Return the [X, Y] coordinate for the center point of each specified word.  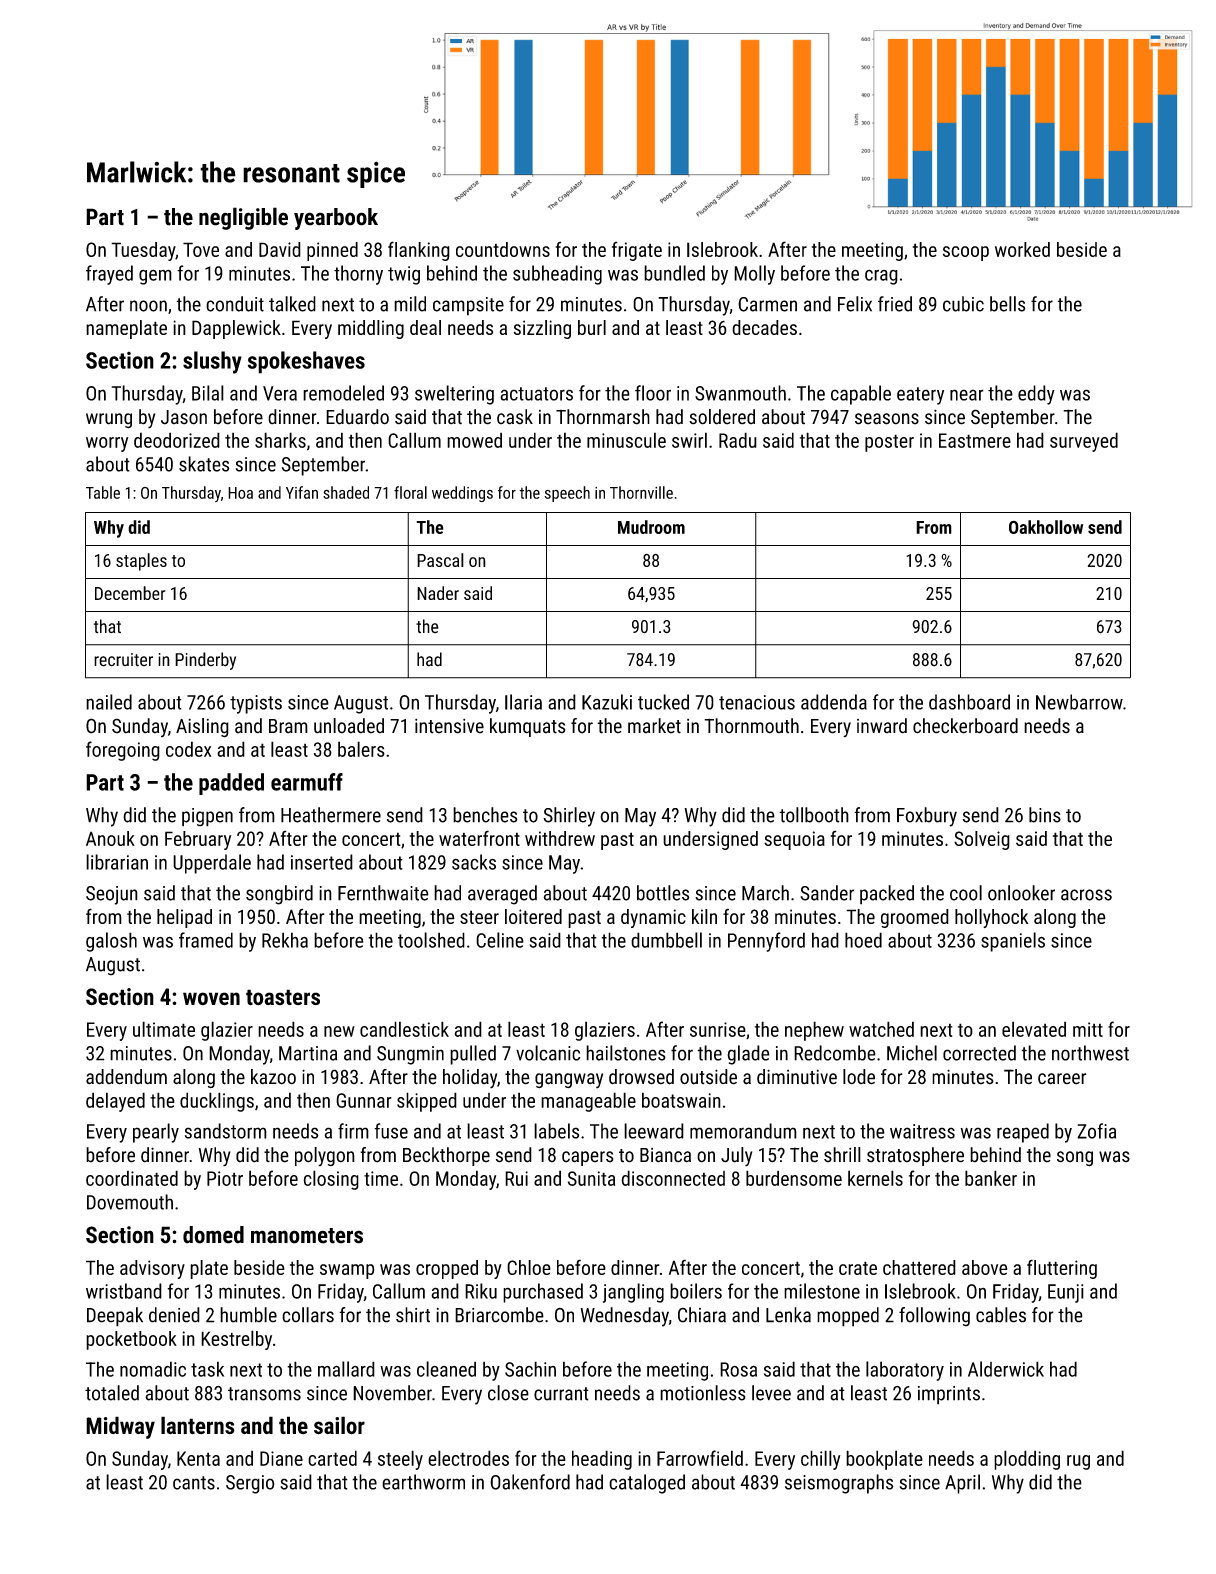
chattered [919, 1267]
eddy [1036, 395]
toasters [283, 997]
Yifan [302, 492]
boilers [696, 1291]
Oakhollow [1046, 527]
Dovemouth [130, 1202]
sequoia [794, 840]
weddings [462, 494]
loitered [533, 916]
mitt [1088, 1029]
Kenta [198, 1458]
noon [148, 306]
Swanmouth [740, 393]
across [1086, 895]
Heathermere [331, 815]
